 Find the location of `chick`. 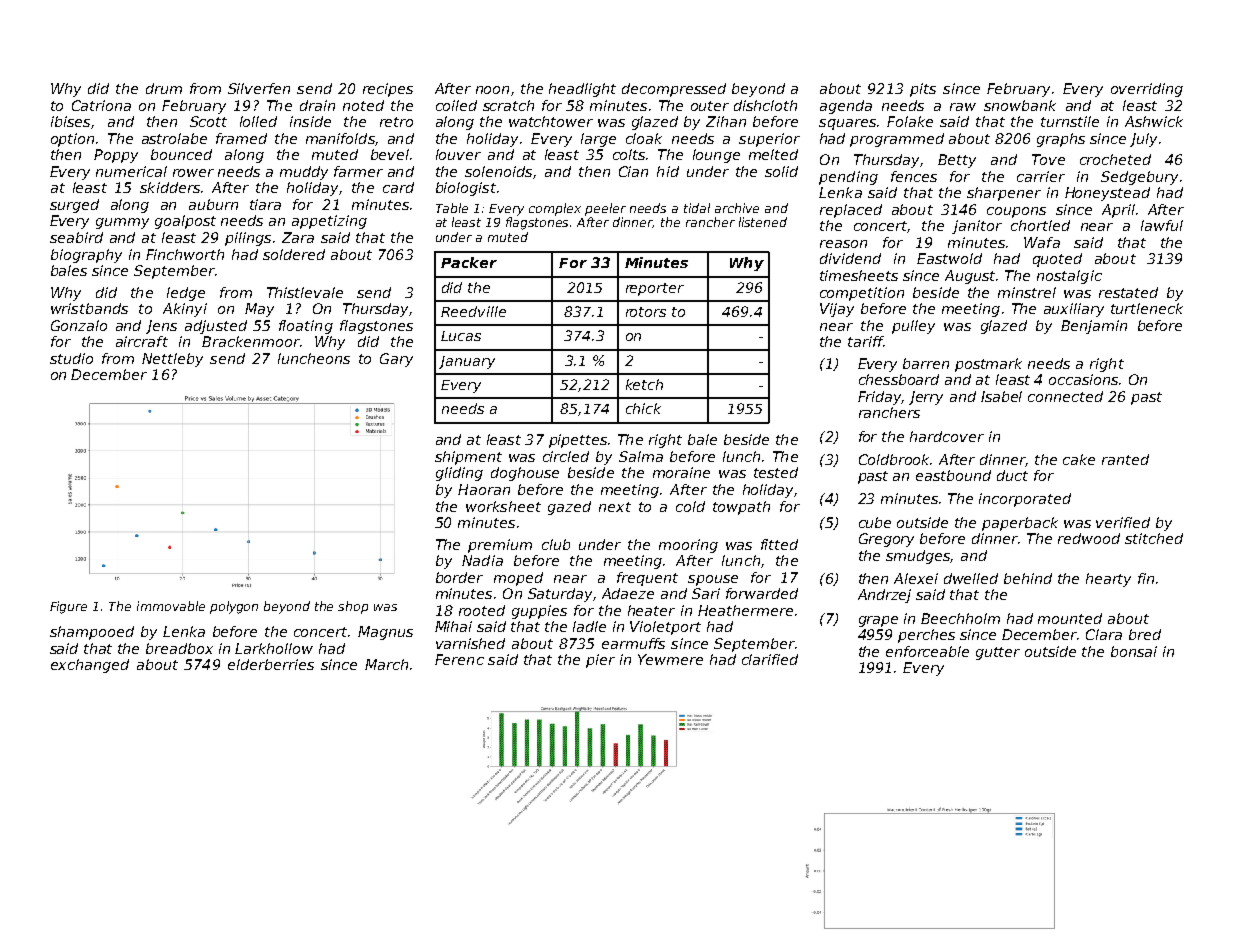

chick is located at coordinates (643, 408).
